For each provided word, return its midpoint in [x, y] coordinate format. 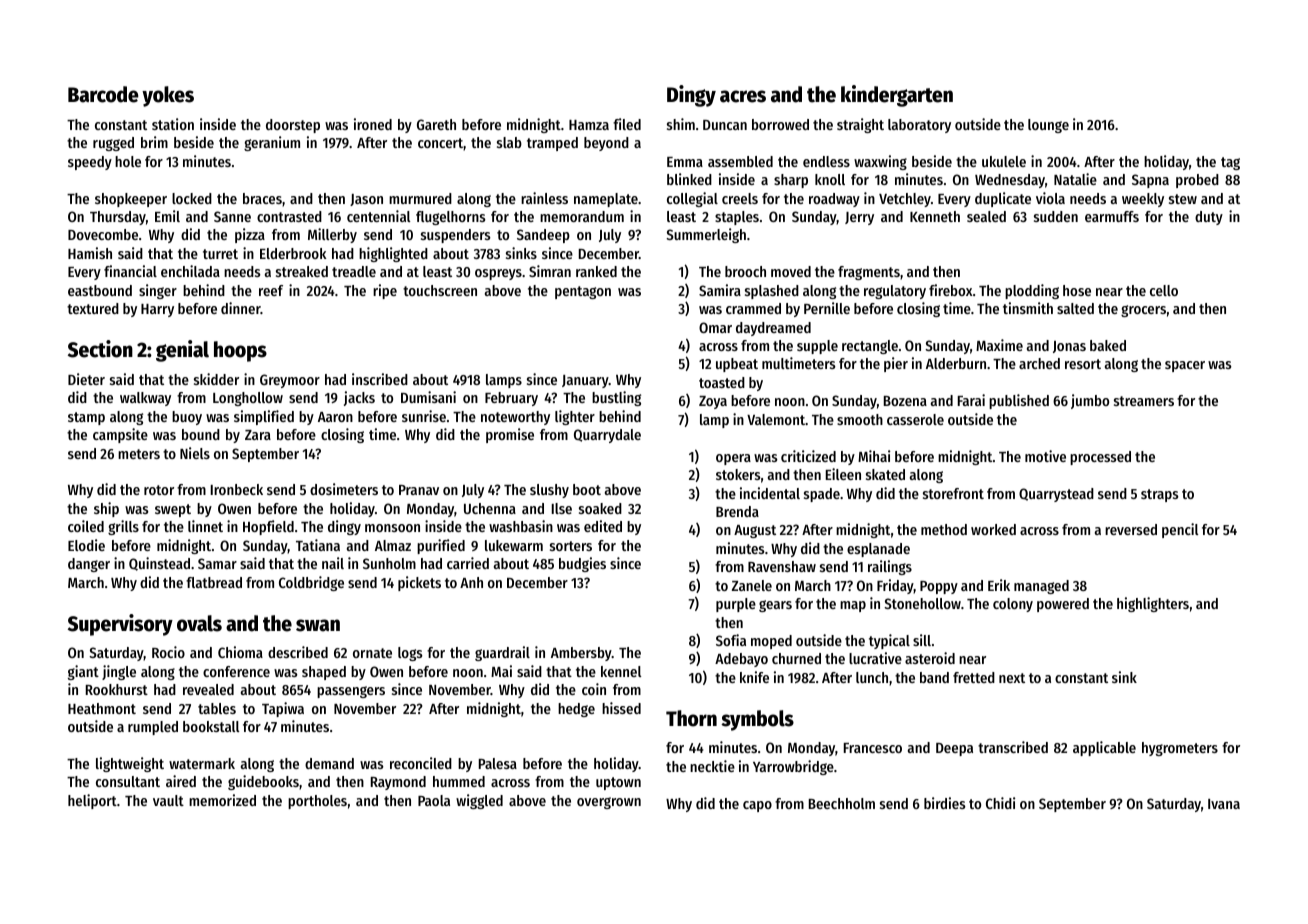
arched [1039, 363]
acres [743, 96]
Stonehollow [922, 603]
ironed [373, 124]
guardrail [502, 653]
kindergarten [897, 96]
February [511, 399]
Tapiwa [283, 709]
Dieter [86, 379]
